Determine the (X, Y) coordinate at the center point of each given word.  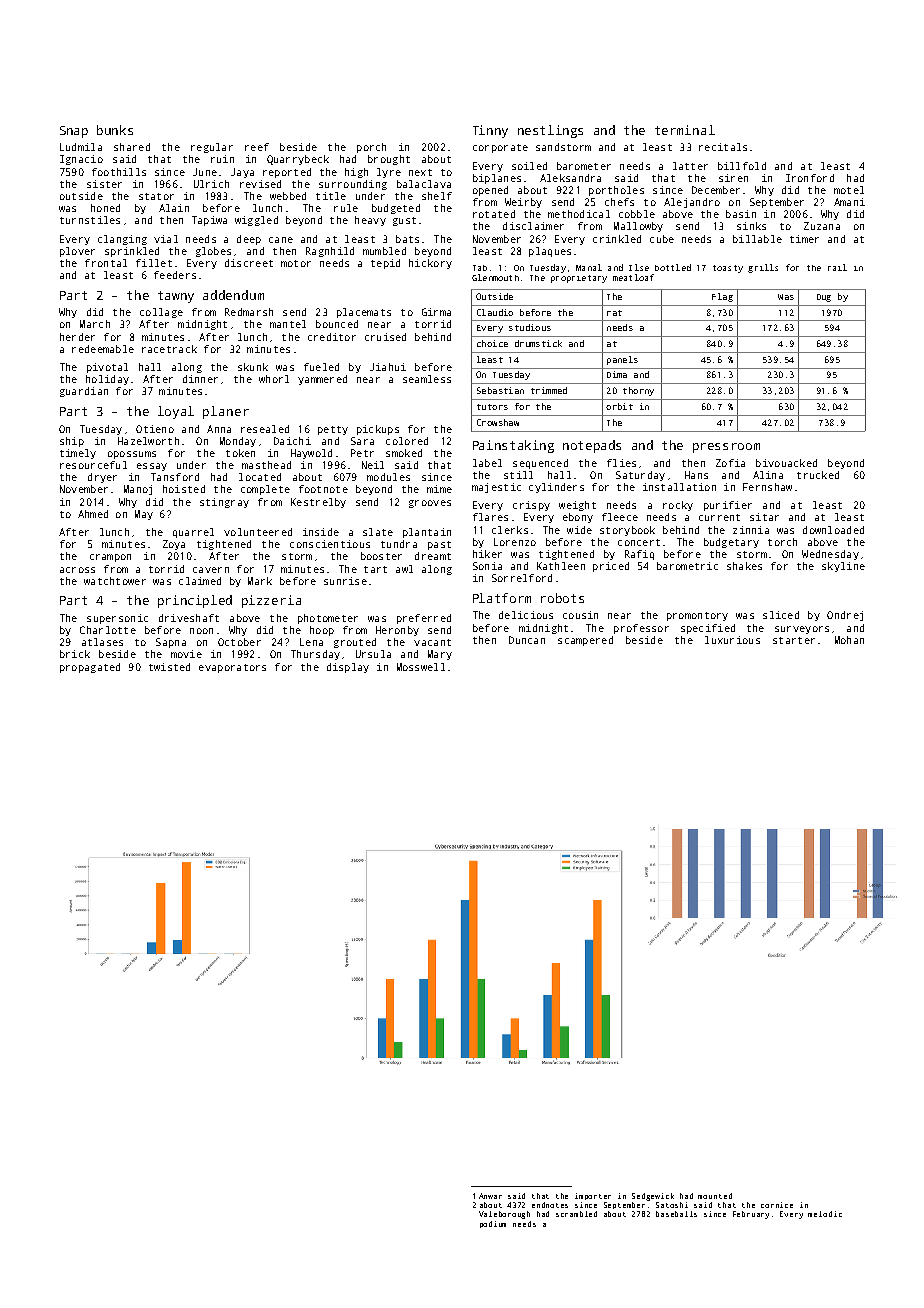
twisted (169, 667)
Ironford (810, 178)
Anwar (490, 1196)
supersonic (117, 619)
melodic (825, 1214)
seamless (427, 379)
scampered (585, 641)
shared (132, 147)
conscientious (330, 544)
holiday (107, 380)
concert (639, 542)
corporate (500, 148)
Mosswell (421, 667)
